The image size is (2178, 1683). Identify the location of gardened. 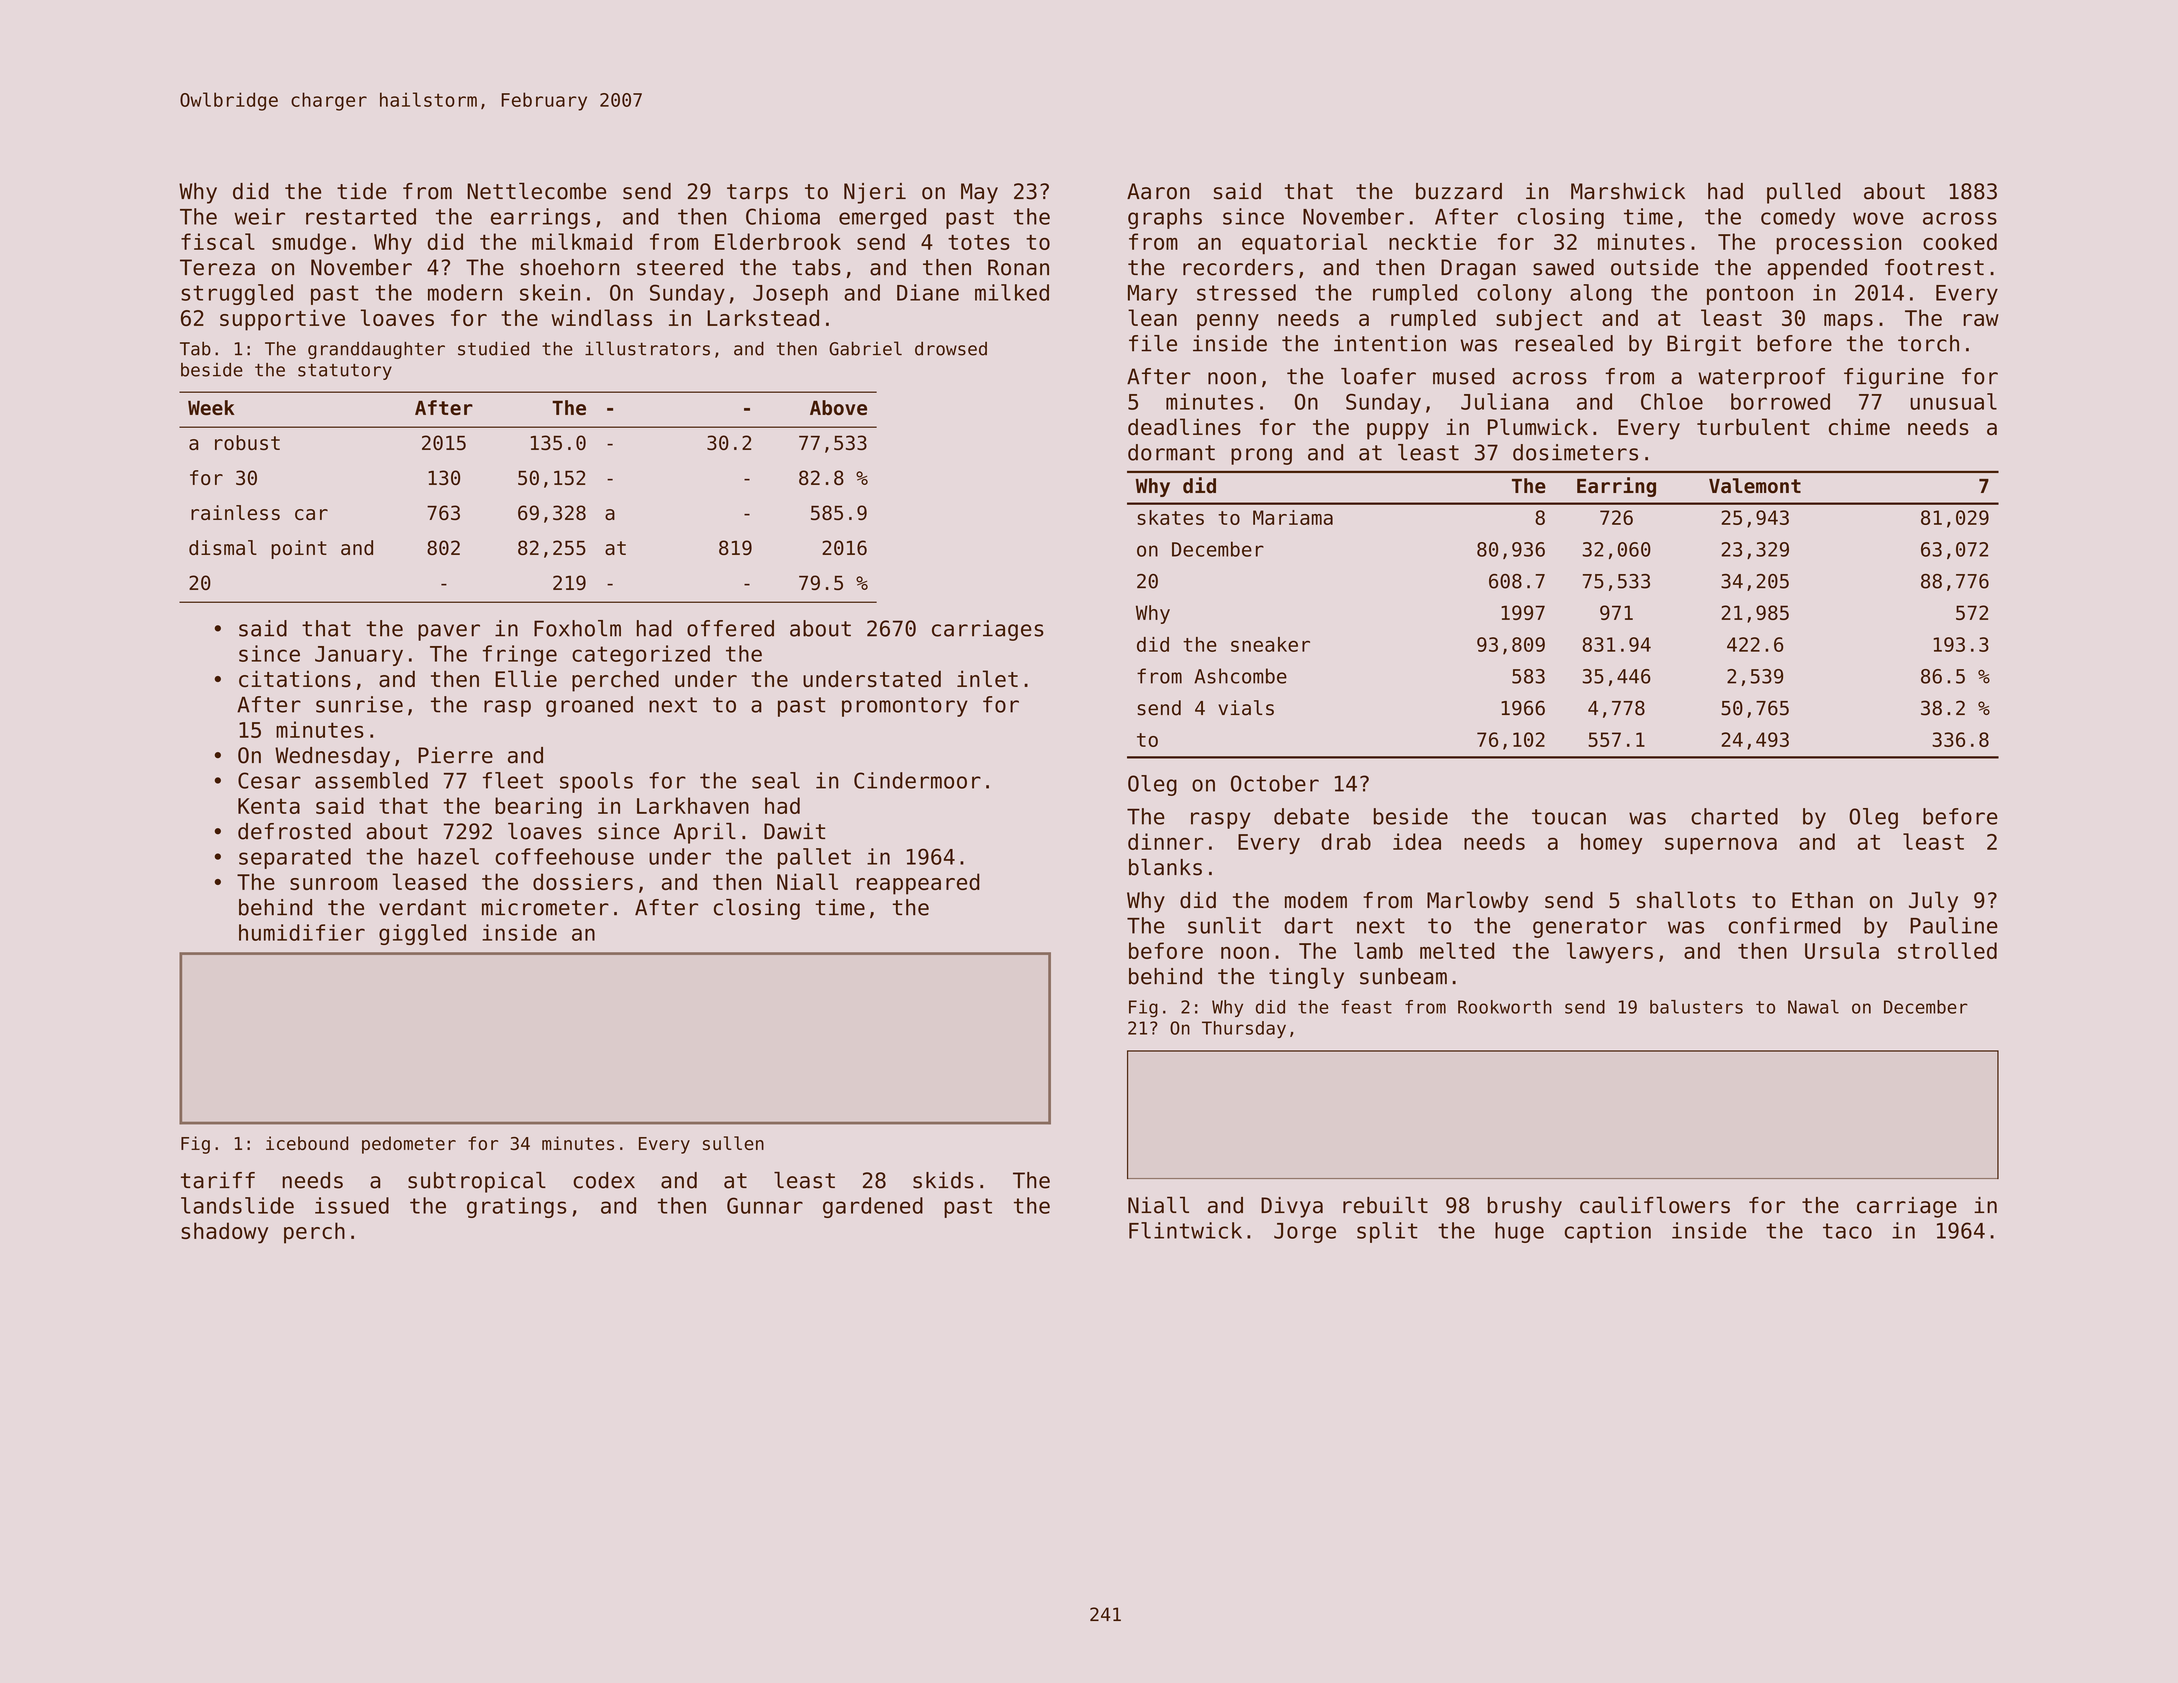
(873, 1207).
